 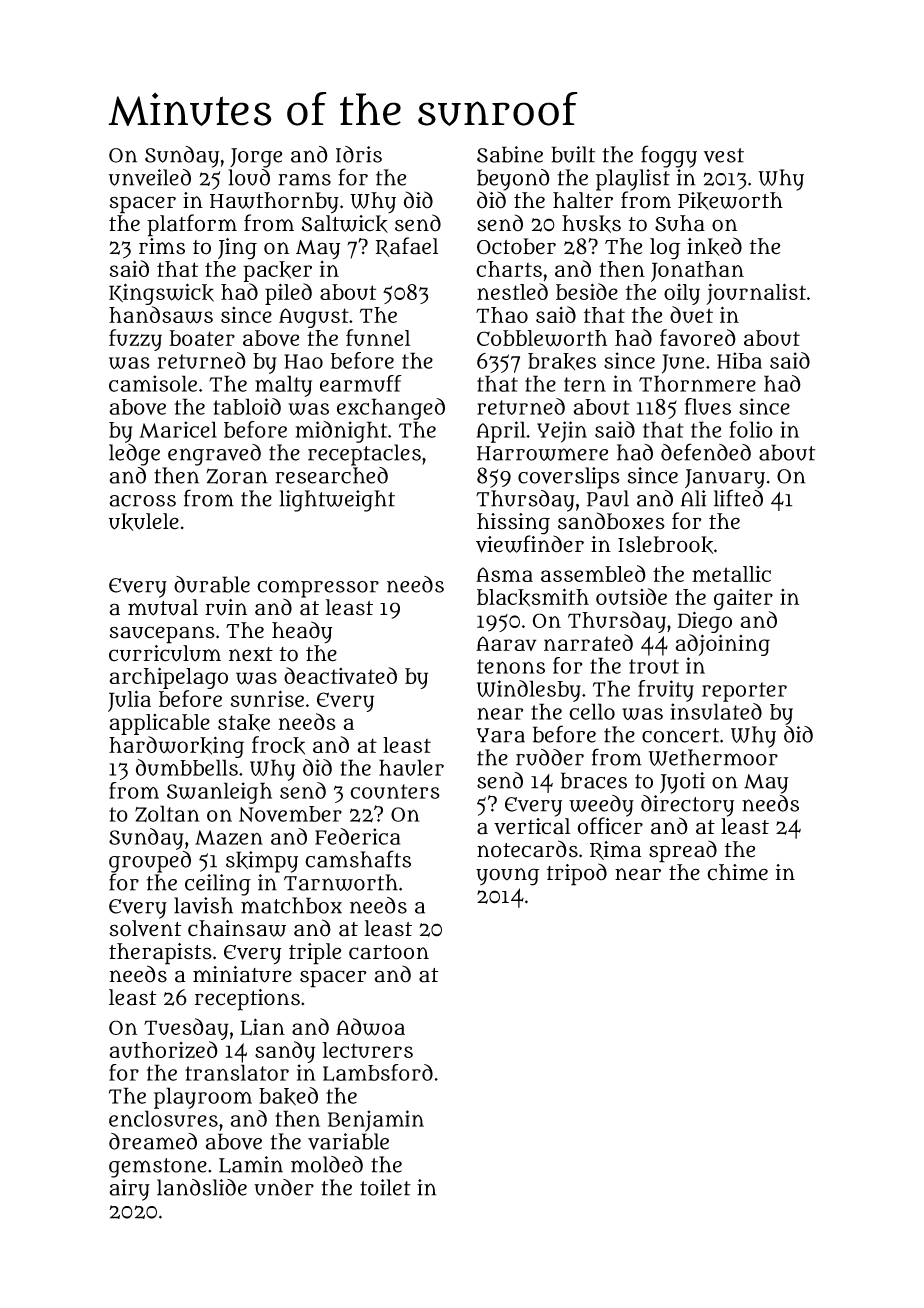 I want to click on earmuff, so click(x=361, y=383).
